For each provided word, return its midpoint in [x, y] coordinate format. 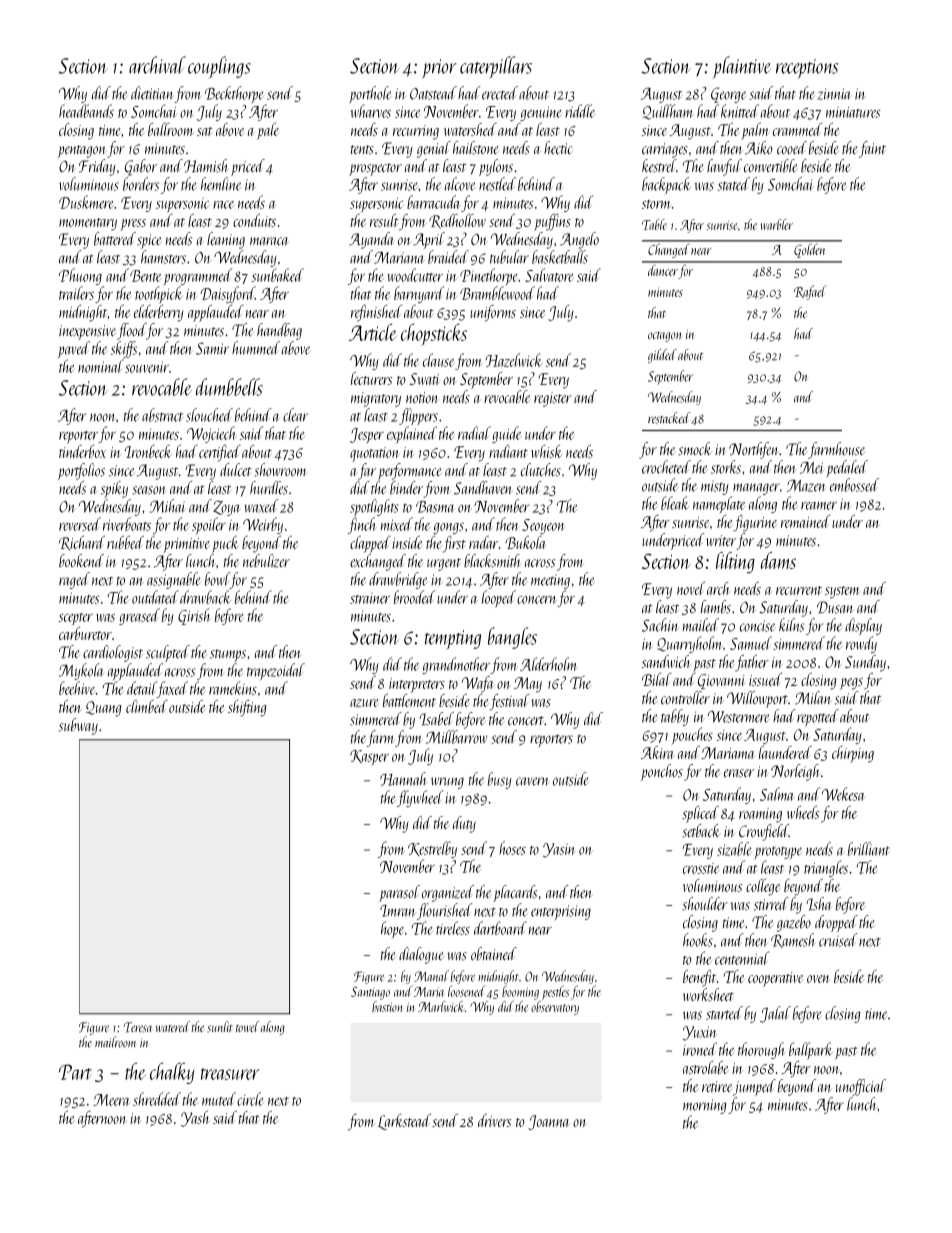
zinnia [833, 94]
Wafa [477, 684]
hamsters [163, 257]
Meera [111, 1100]
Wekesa [843, 794]
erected [500, 93]
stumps [228, 655]
